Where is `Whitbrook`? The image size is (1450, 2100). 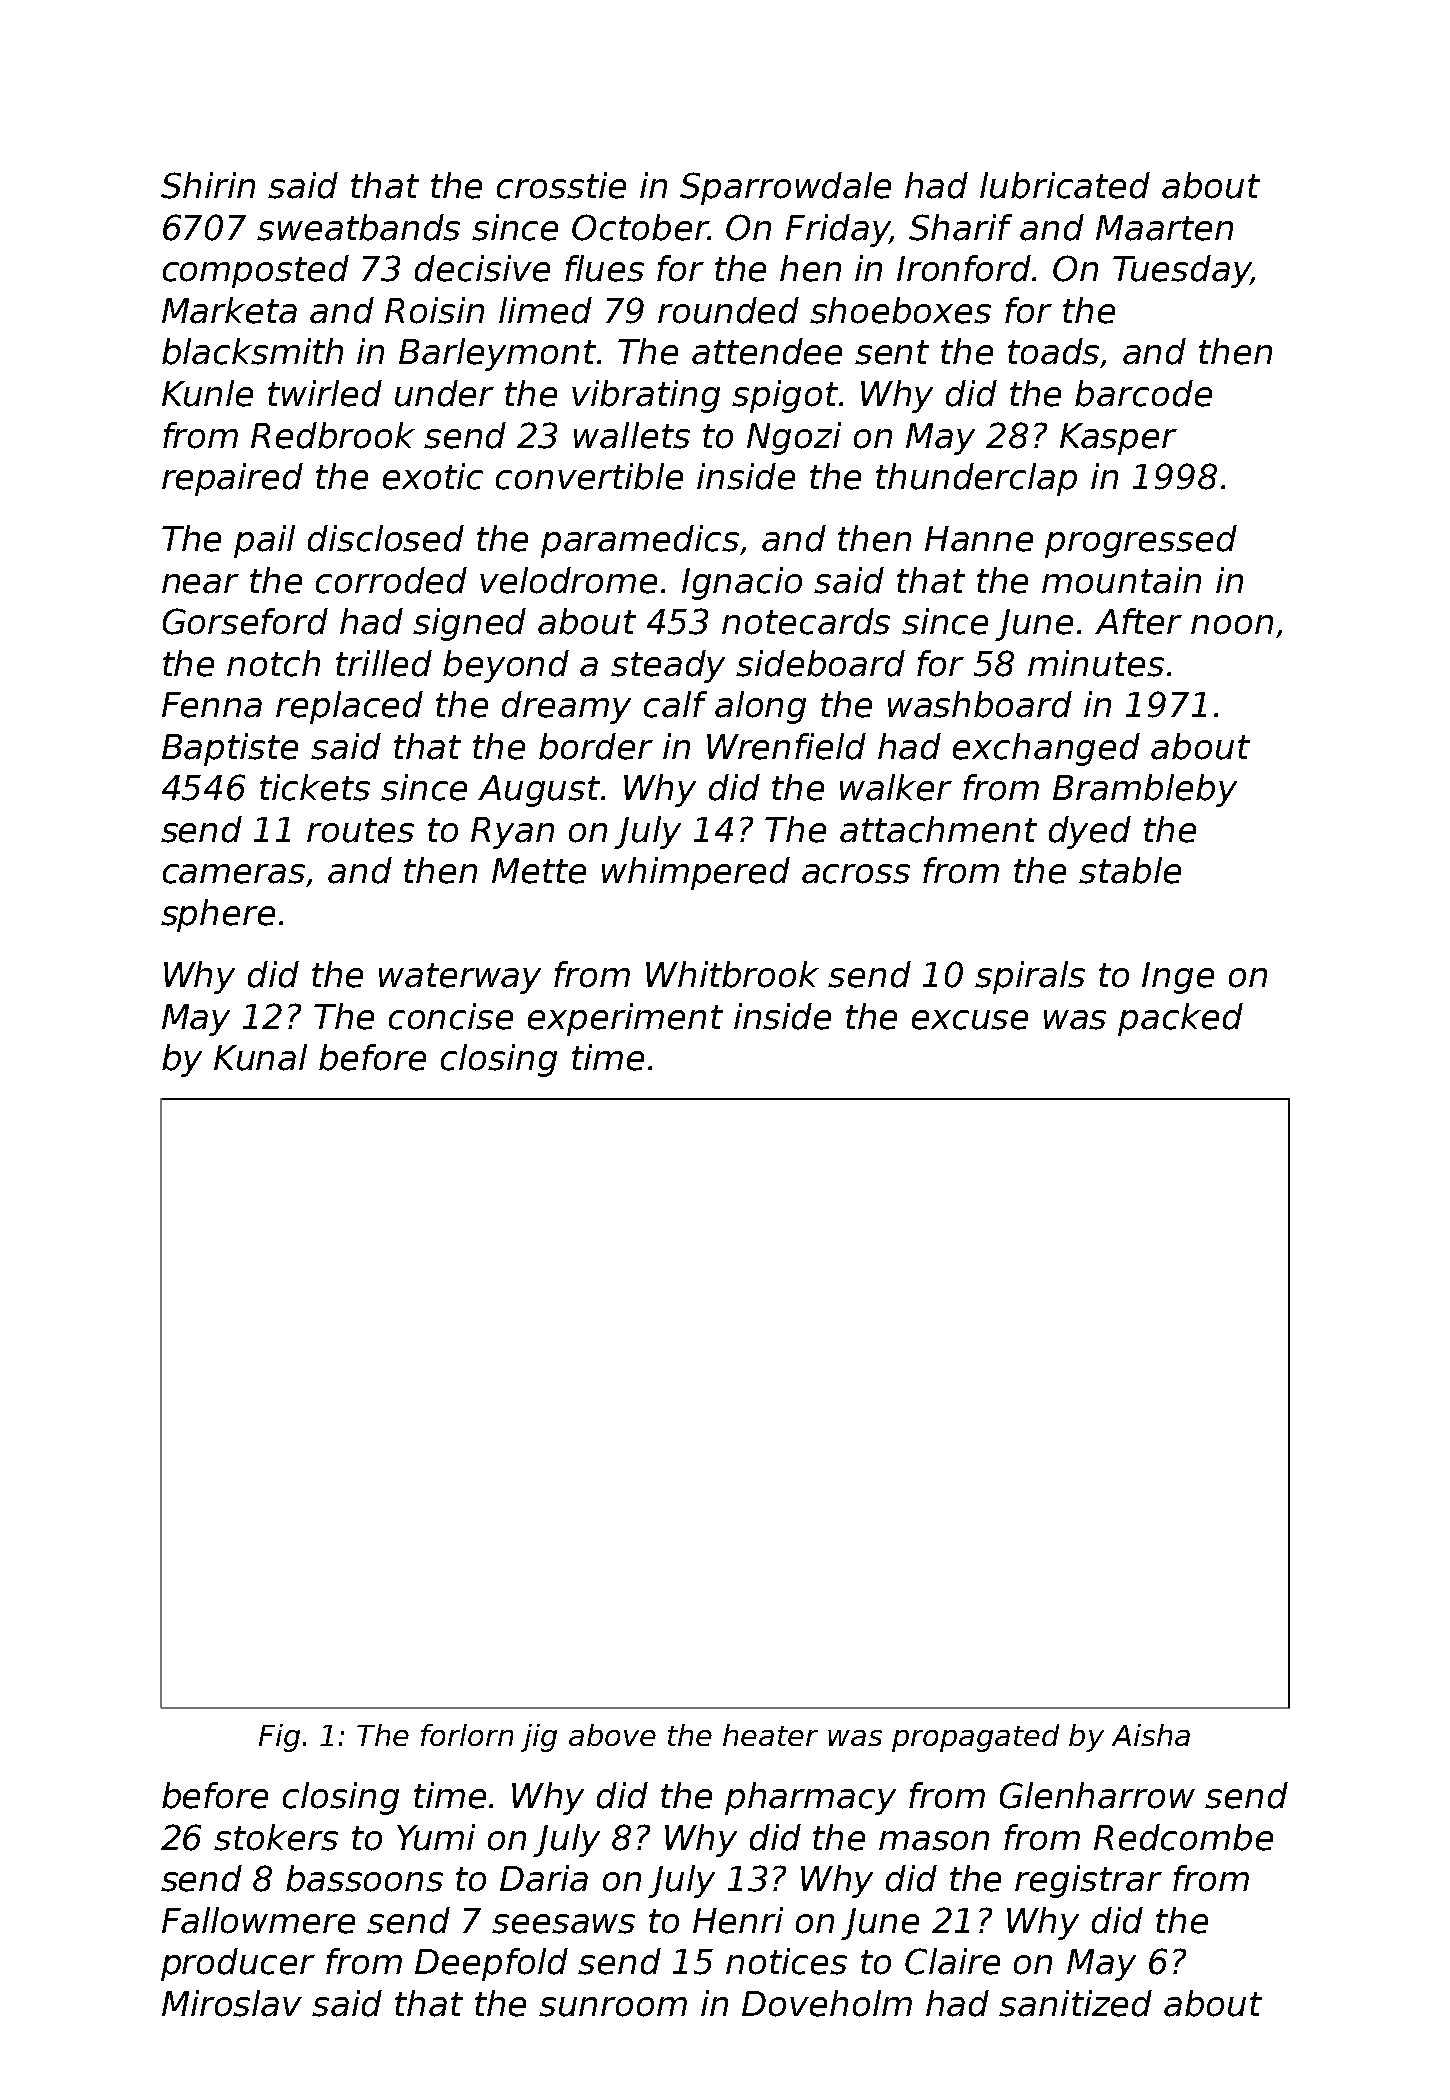
Whitbrook is located at coordinates (732, 974).
